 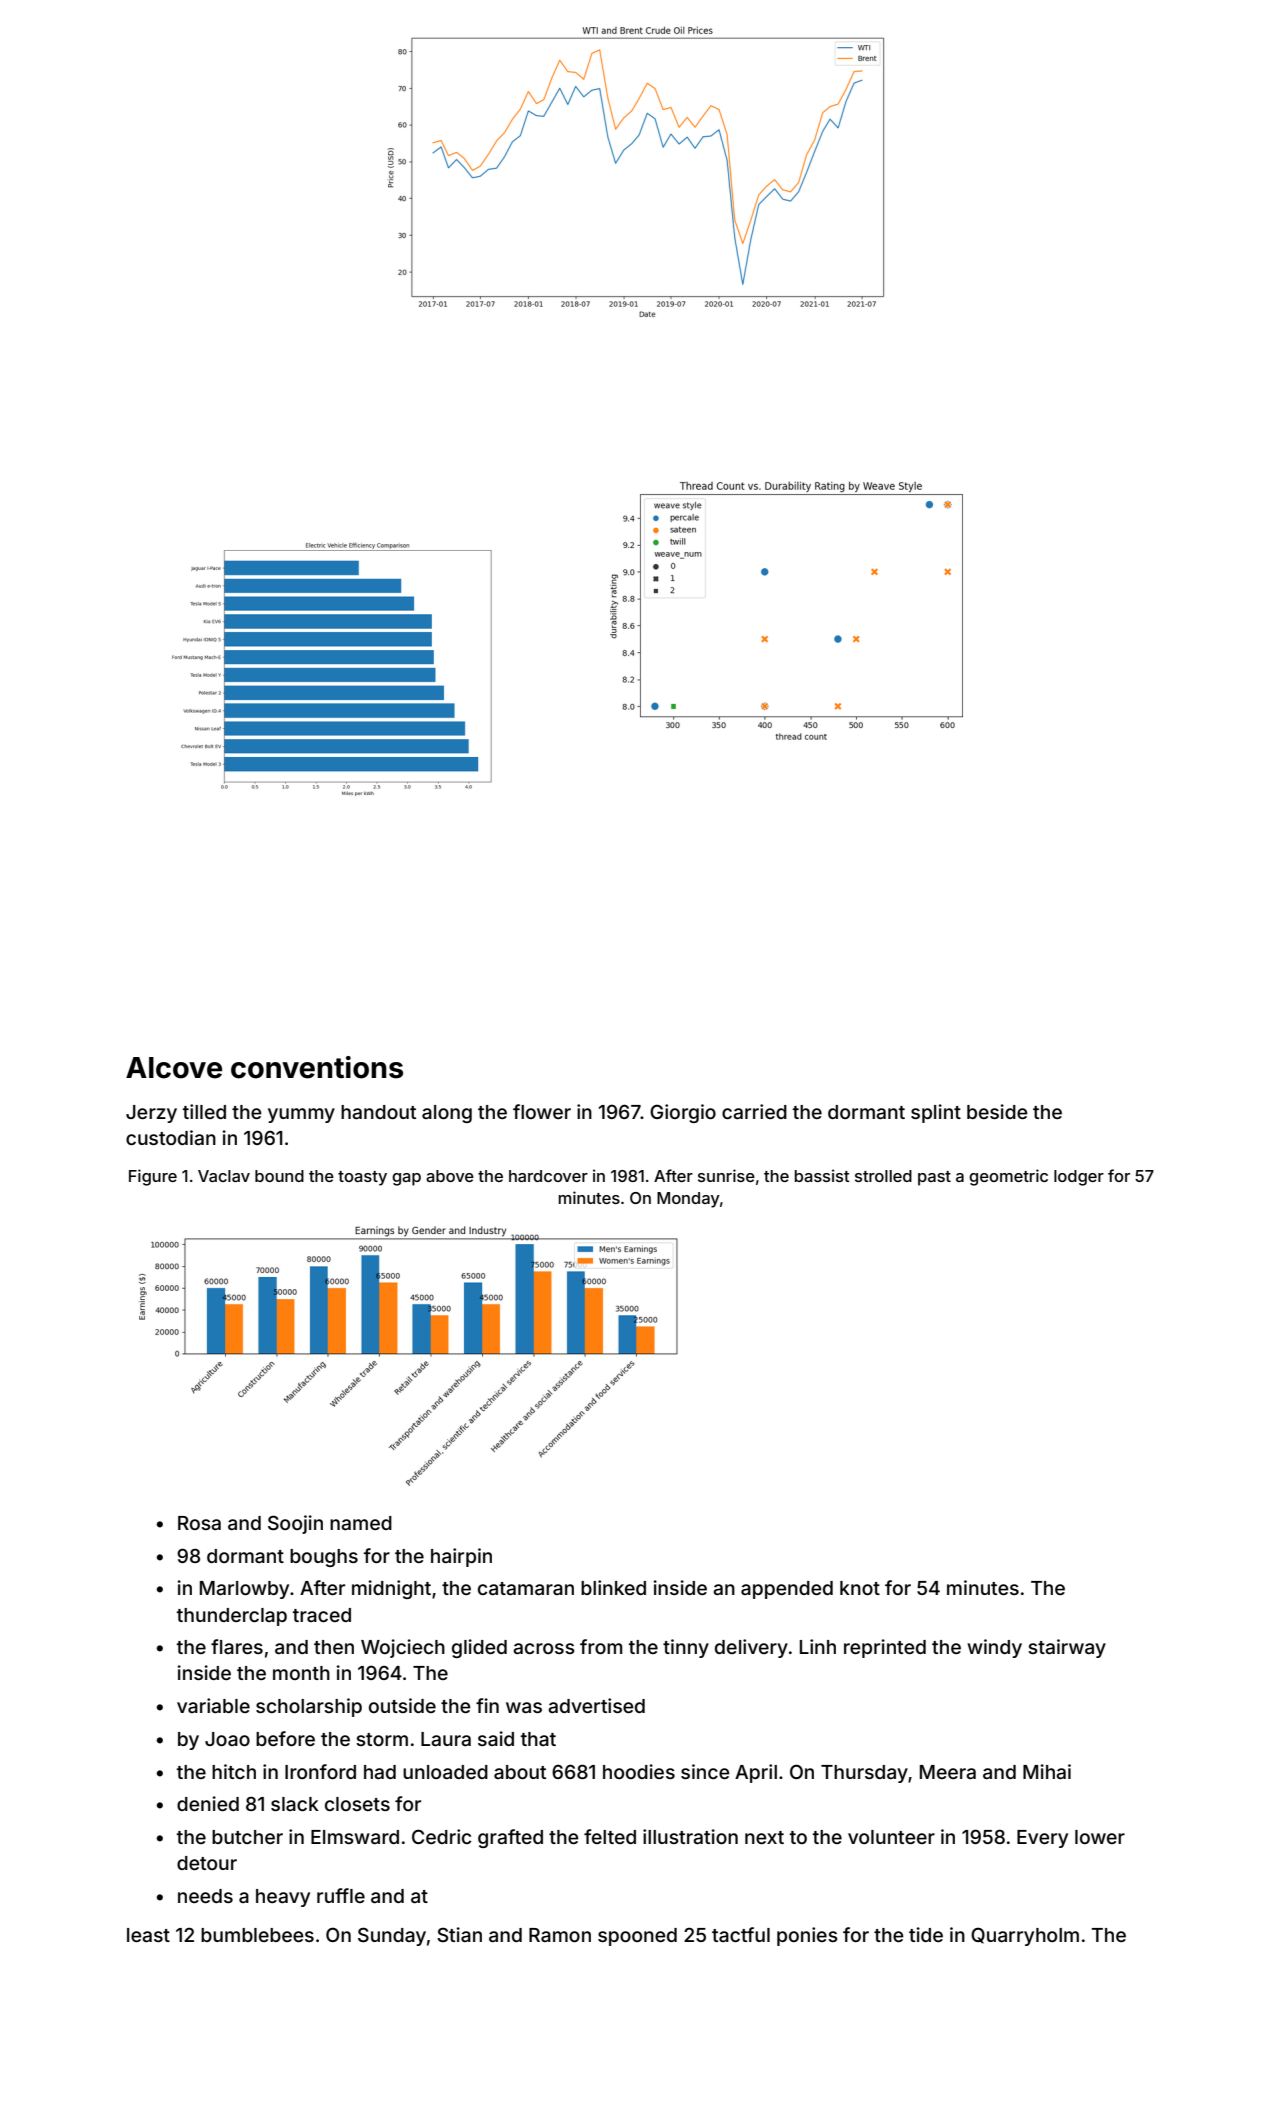 I want to click on along, so click(x=447, y=1114).
